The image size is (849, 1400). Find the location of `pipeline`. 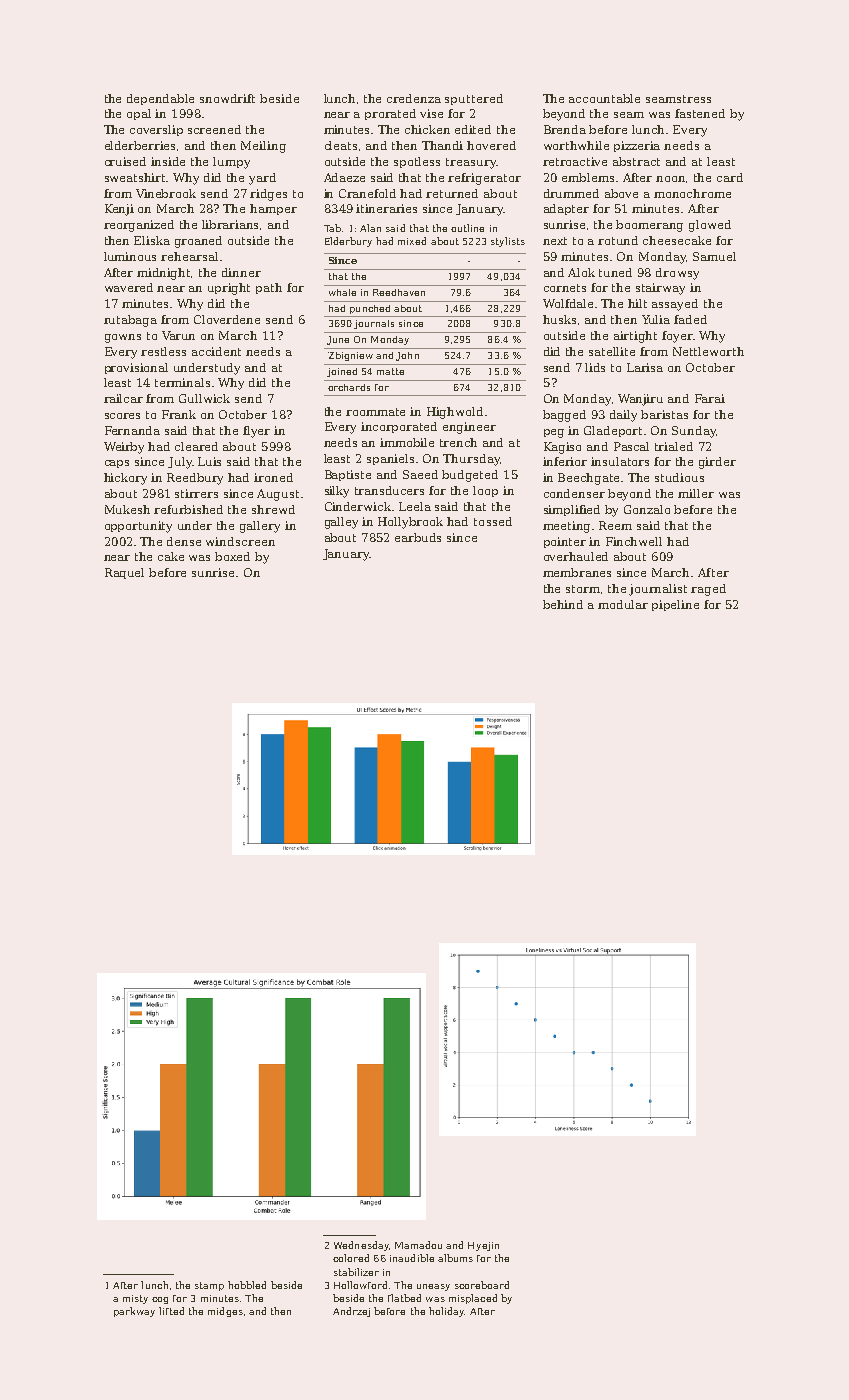

pipeline is located at coordinates (675, 605).
